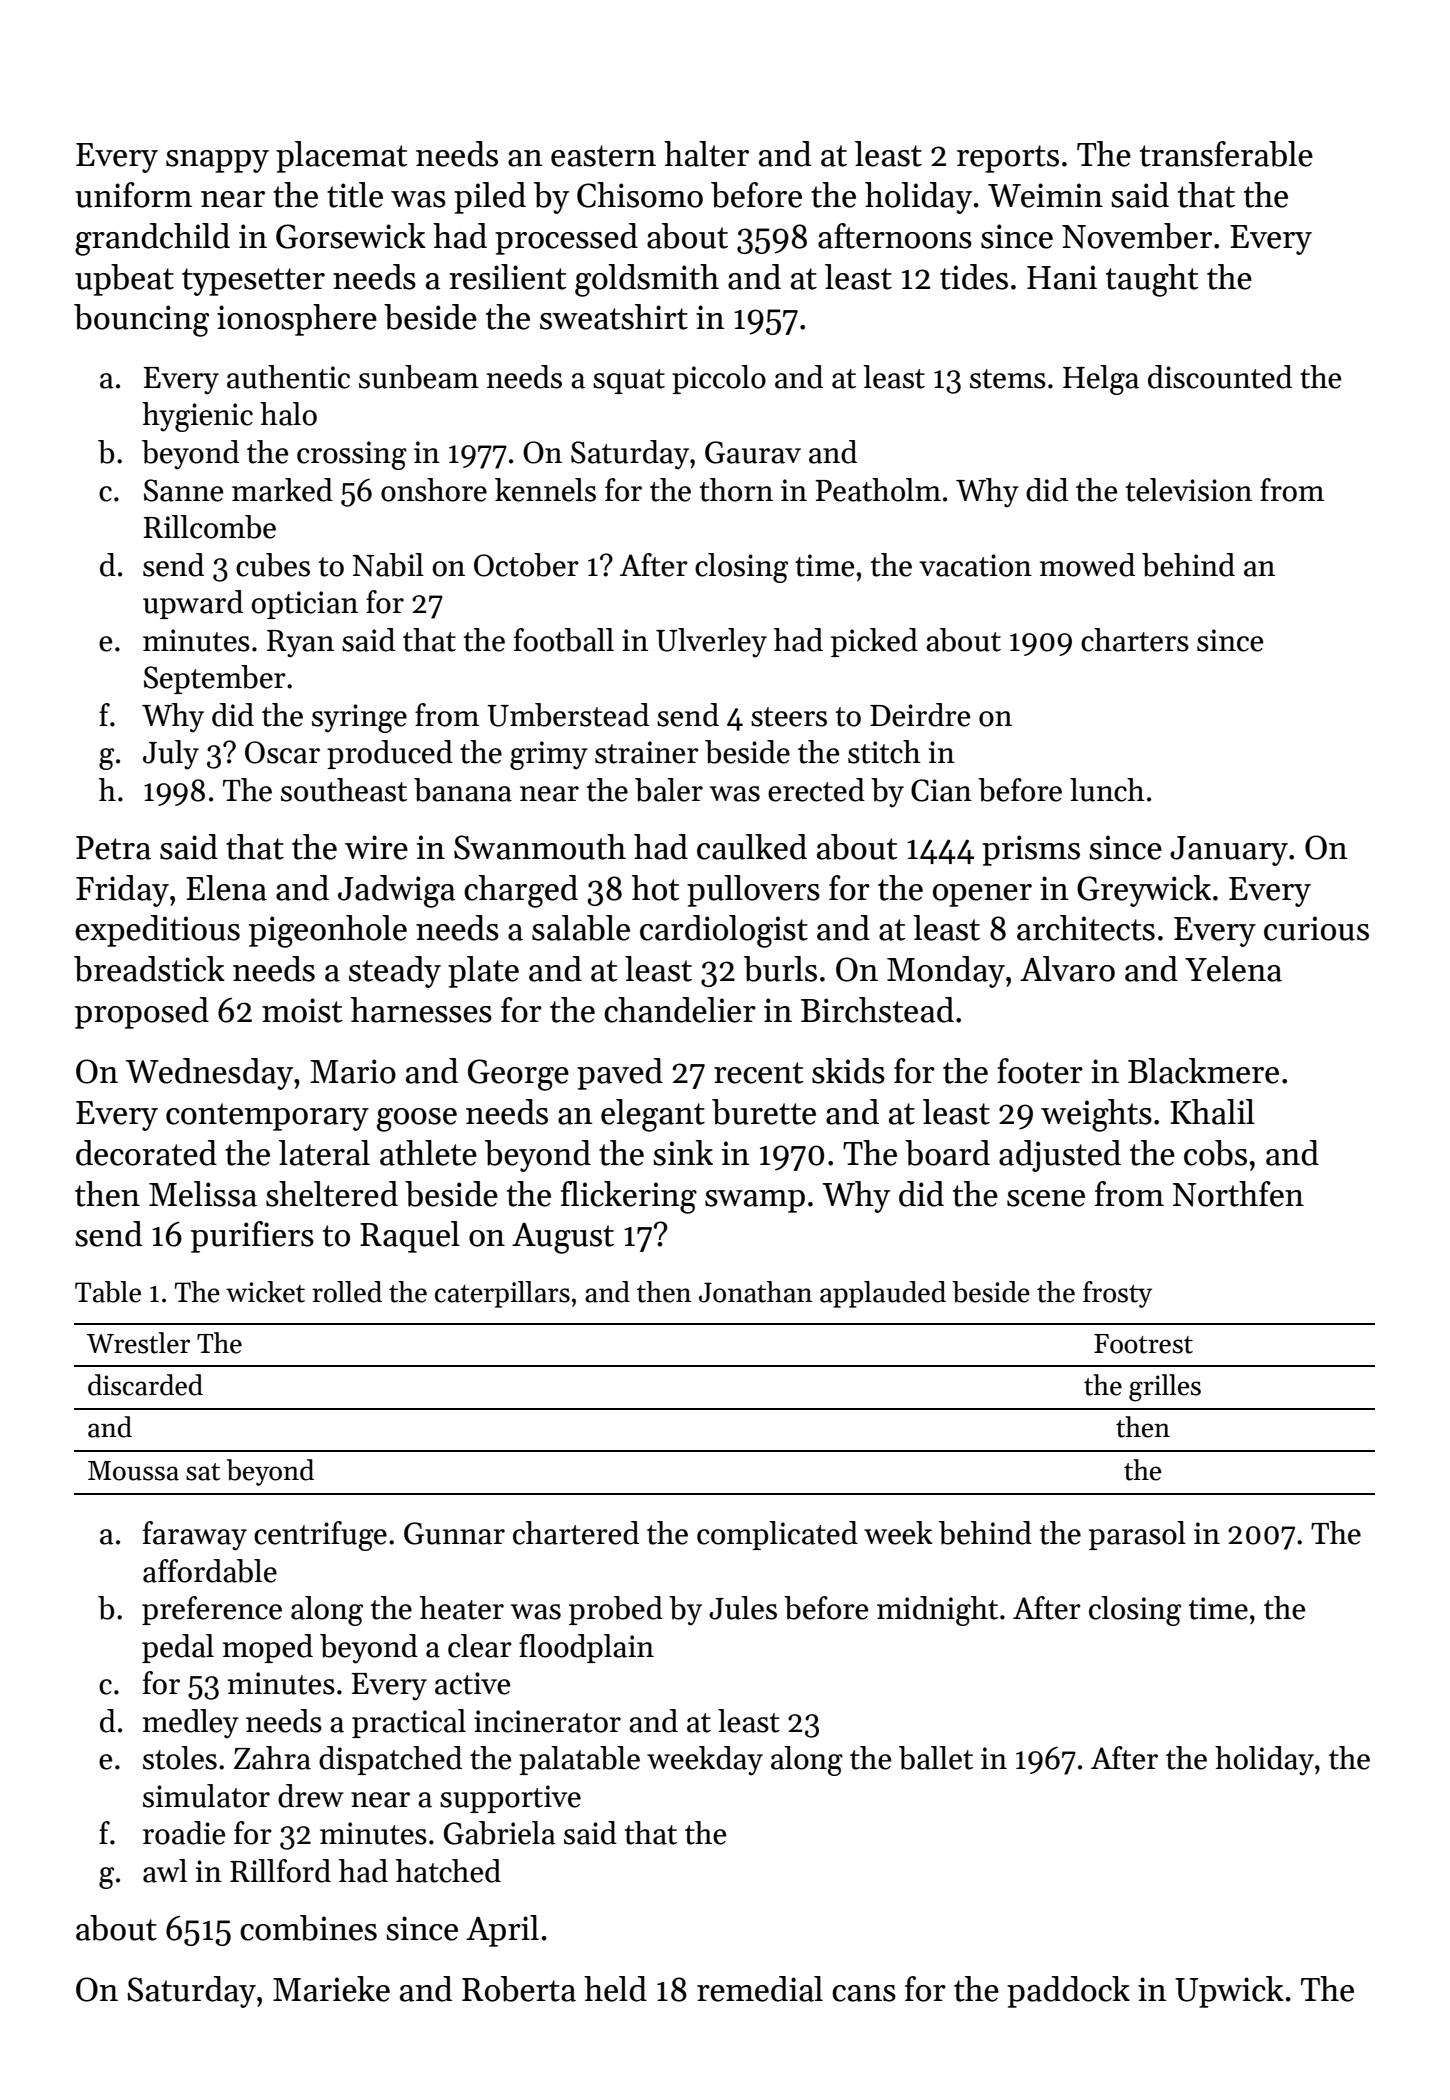  What do you see at coordinates (217, 161) in the image?
I see `snappy` at bounding box center [217, 161].
